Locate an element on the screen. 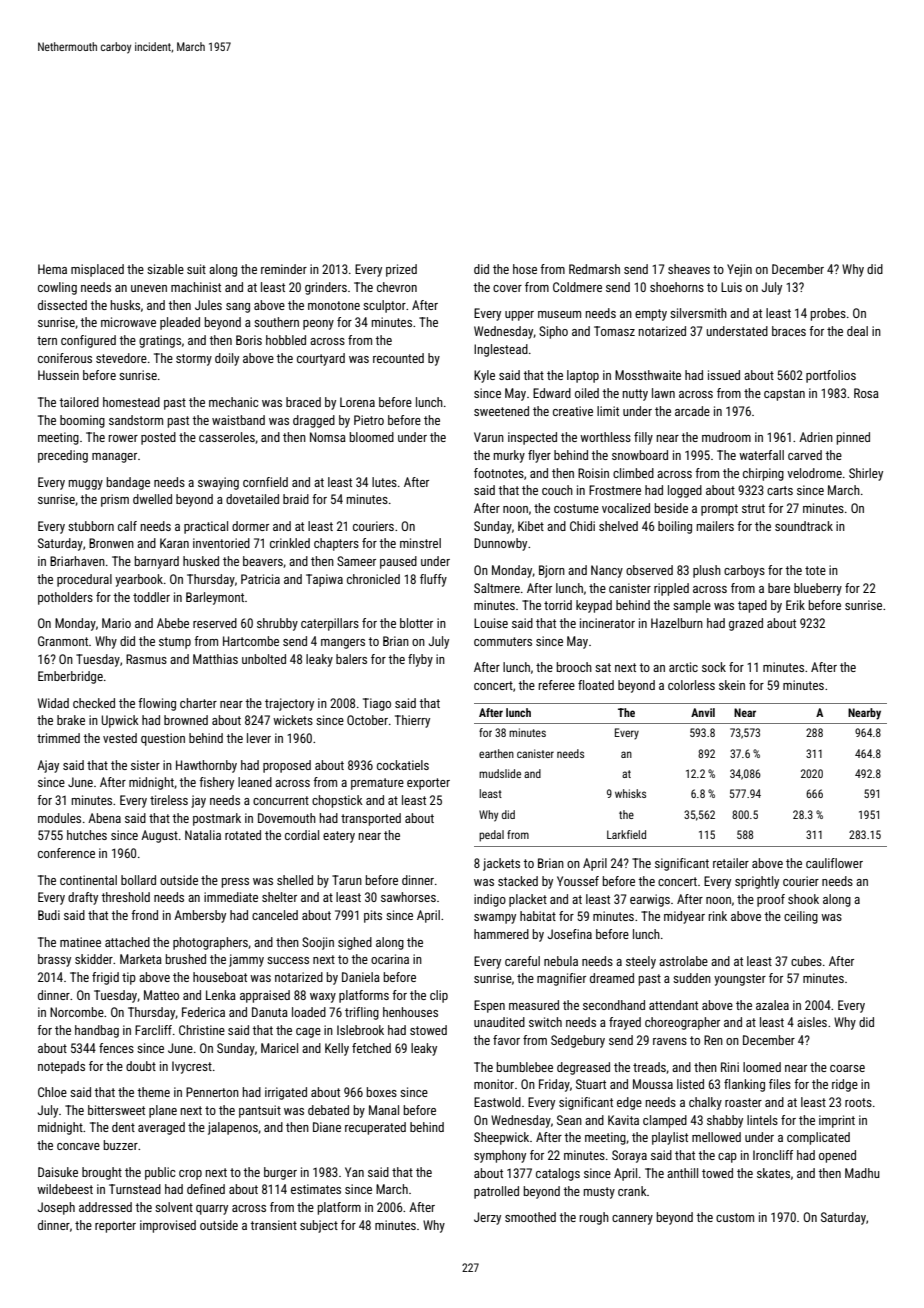  Federica is located at coordinates (203, 1012).
